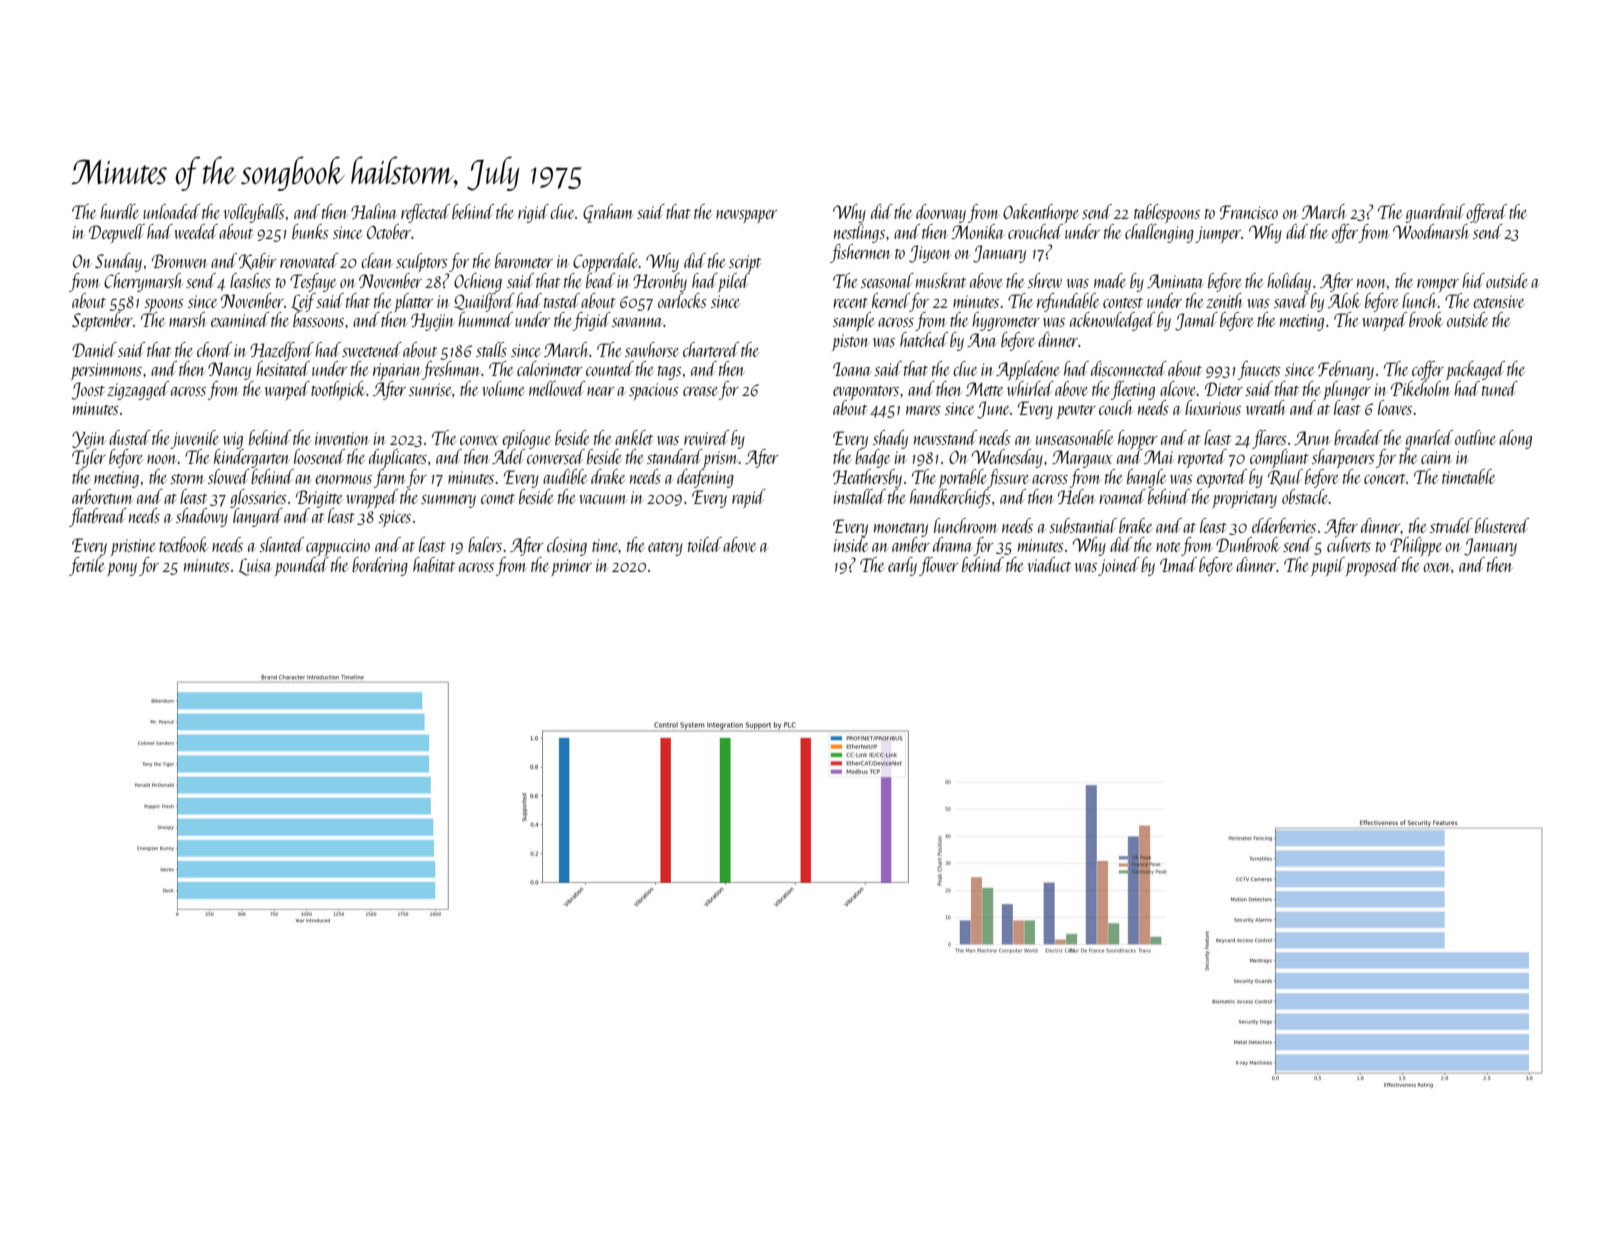 This screenshot has width=1612, height=1246. Describe the element at coordinates (706, 437) in the screenshot. I see `rewired` at that location.
